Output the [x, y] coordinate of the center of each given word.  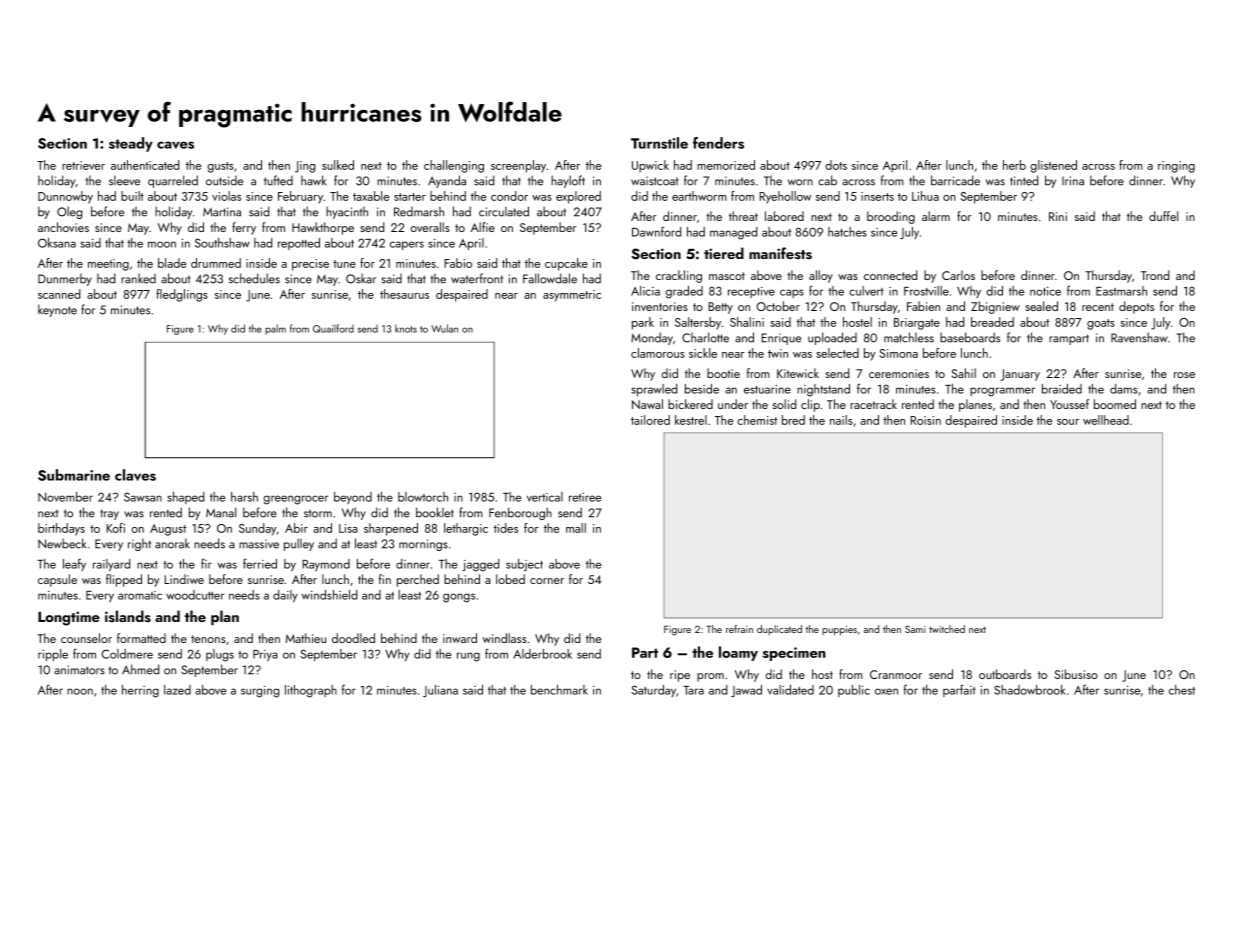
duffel [1163, 216]
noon [80, 691]
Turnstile [659, 143]
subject [524, 565]
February [300, 197]
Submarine [74, 475]
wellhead [1106, 420]
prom [710, 677]
